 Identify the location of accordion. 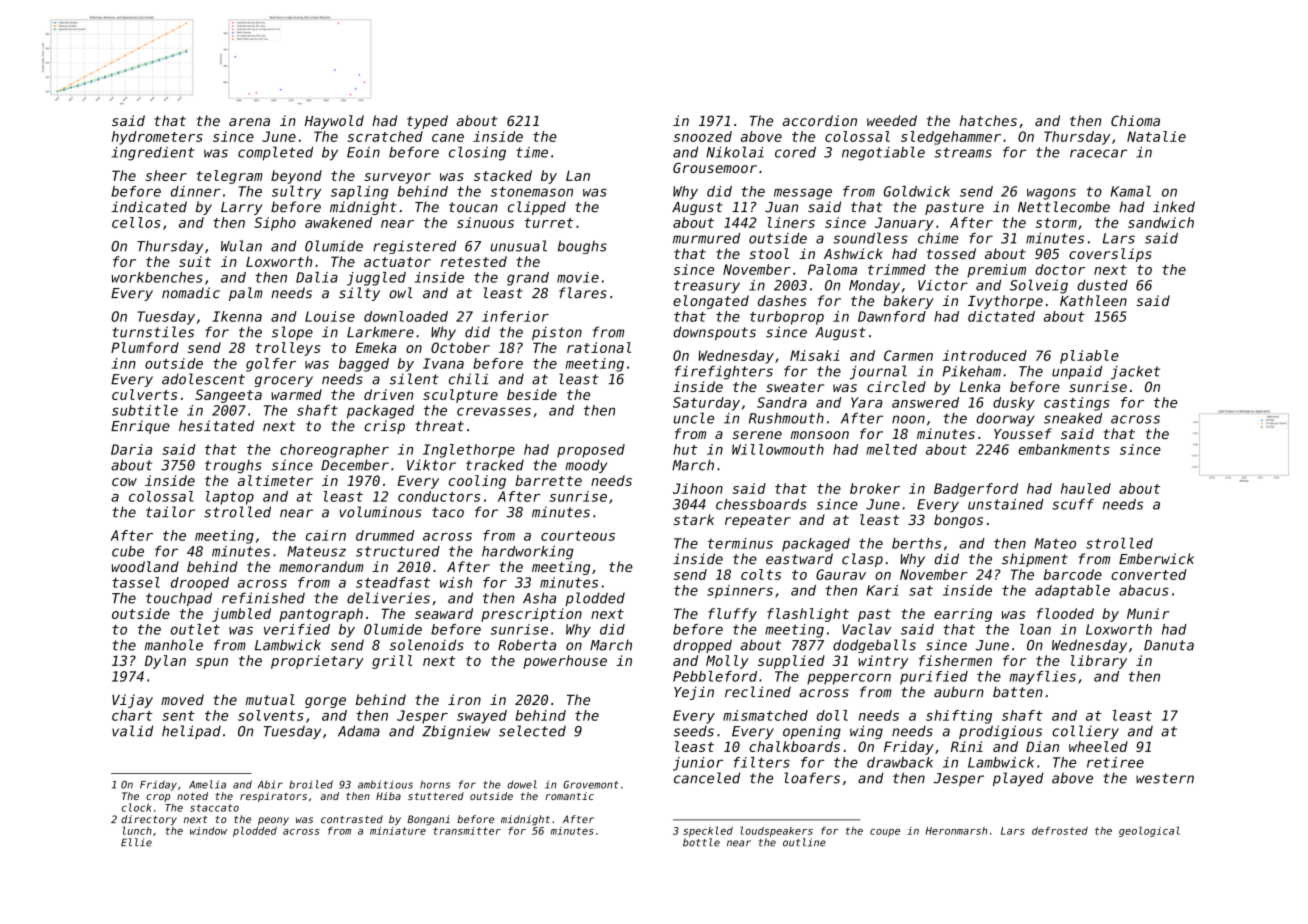
(820, 120).
